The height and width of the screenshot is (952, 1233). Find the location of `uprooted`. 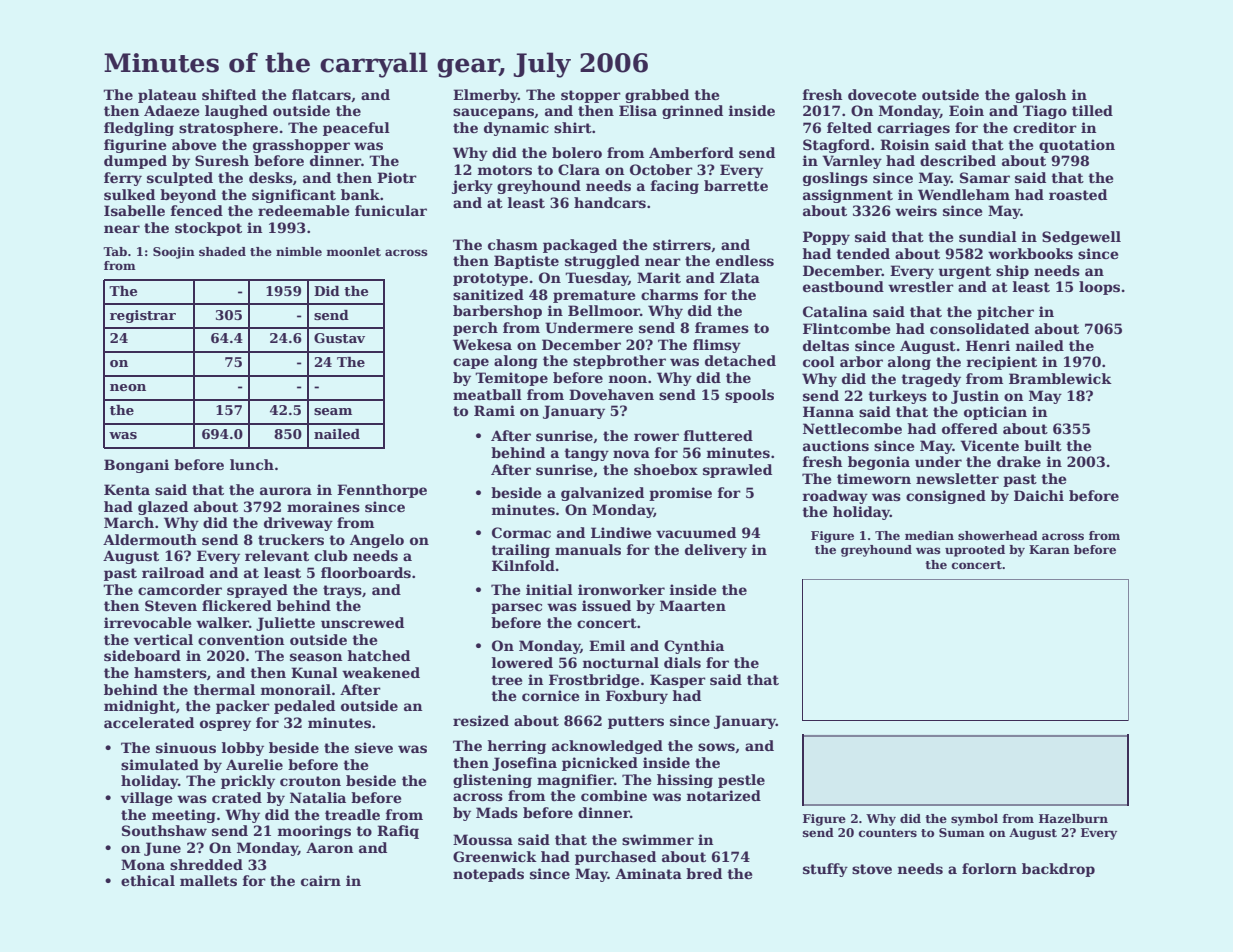

uprooted is located at coordinates (975, 551).
